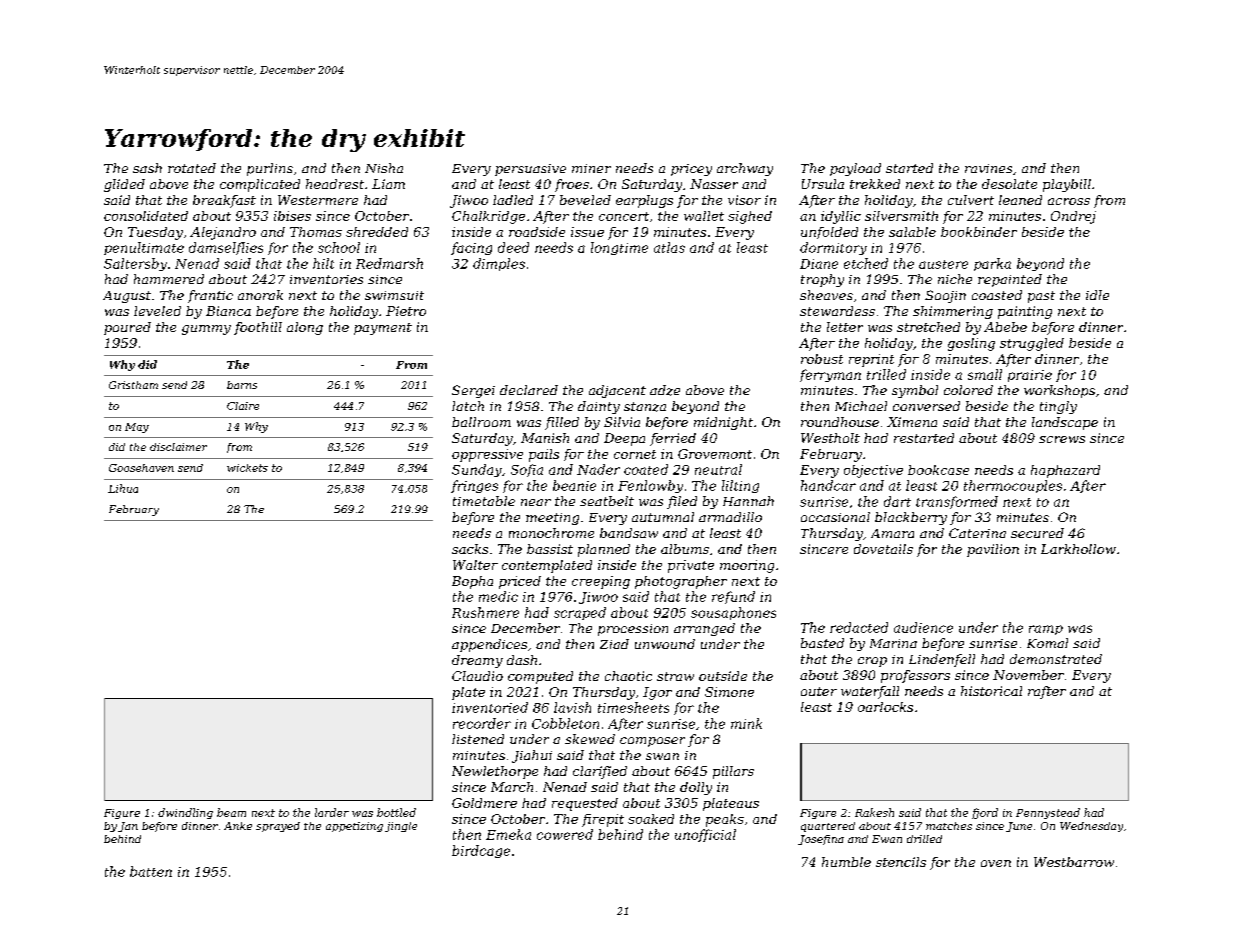  I want to click on unwound, so click(665, 644).
